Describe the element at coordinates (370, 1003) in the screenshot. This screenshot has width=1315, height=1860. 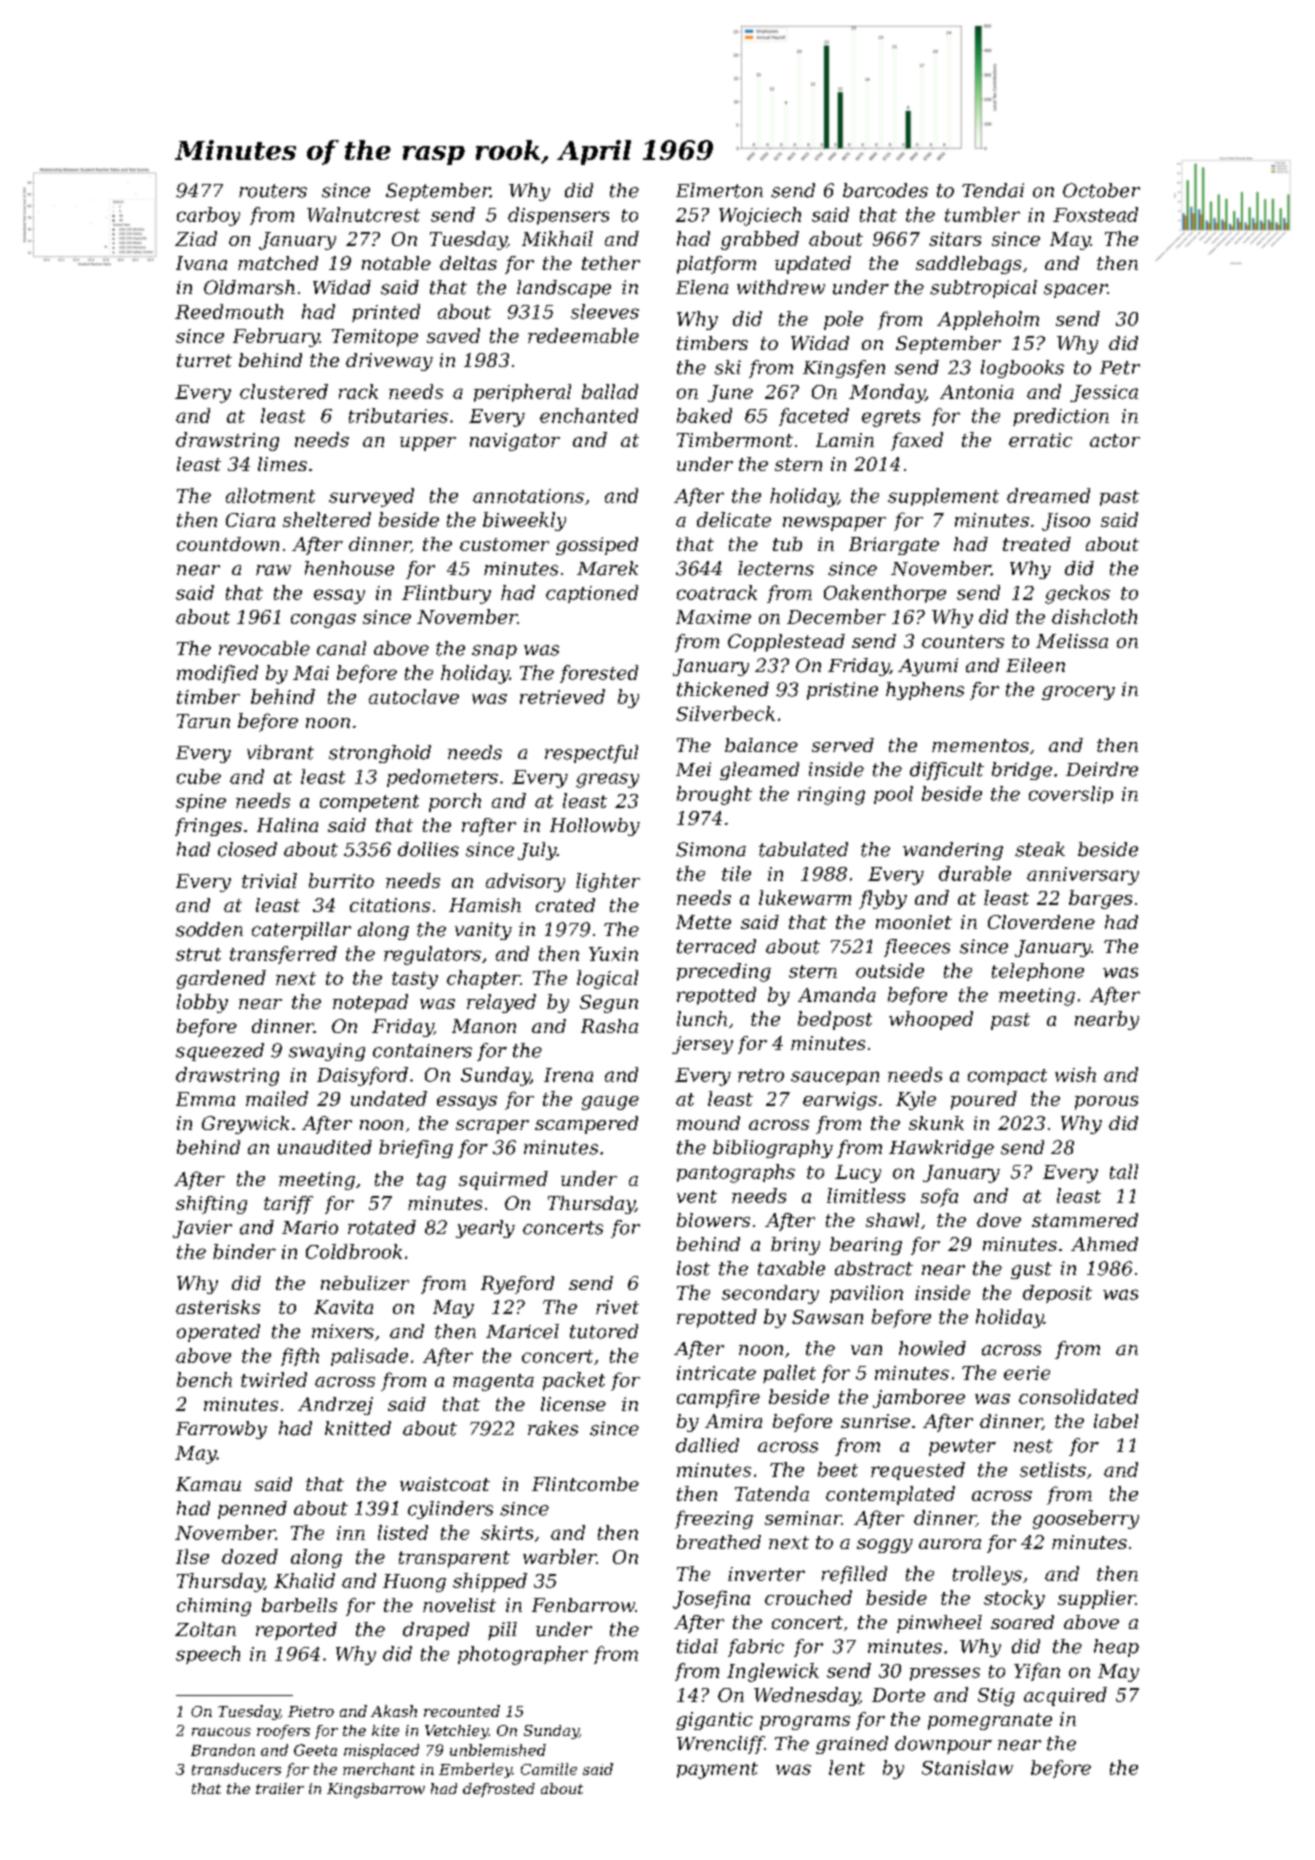
I see `notepad` at that location.
